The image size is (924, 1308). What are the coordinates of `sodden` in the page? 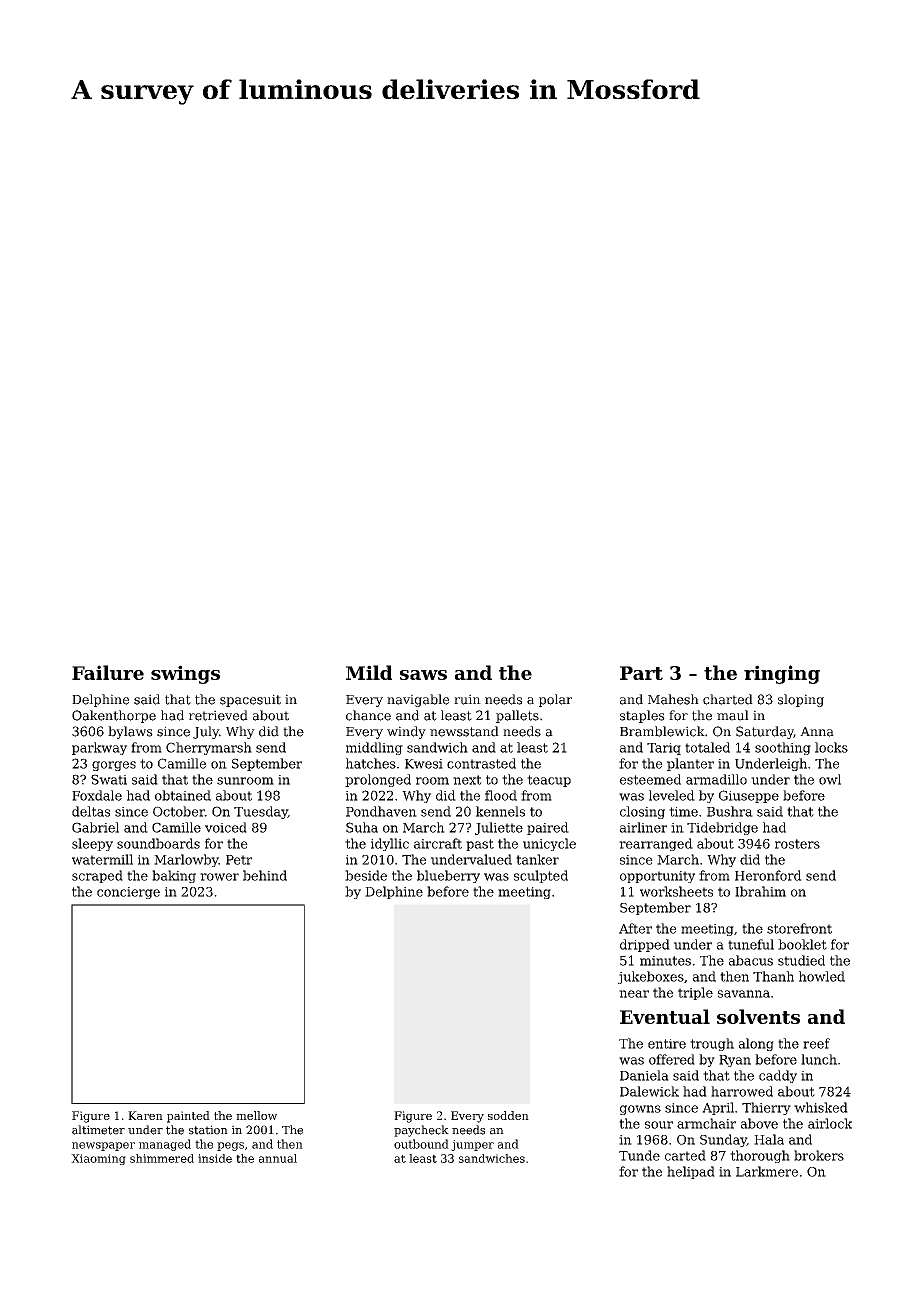 It's located at (508, 1115).
